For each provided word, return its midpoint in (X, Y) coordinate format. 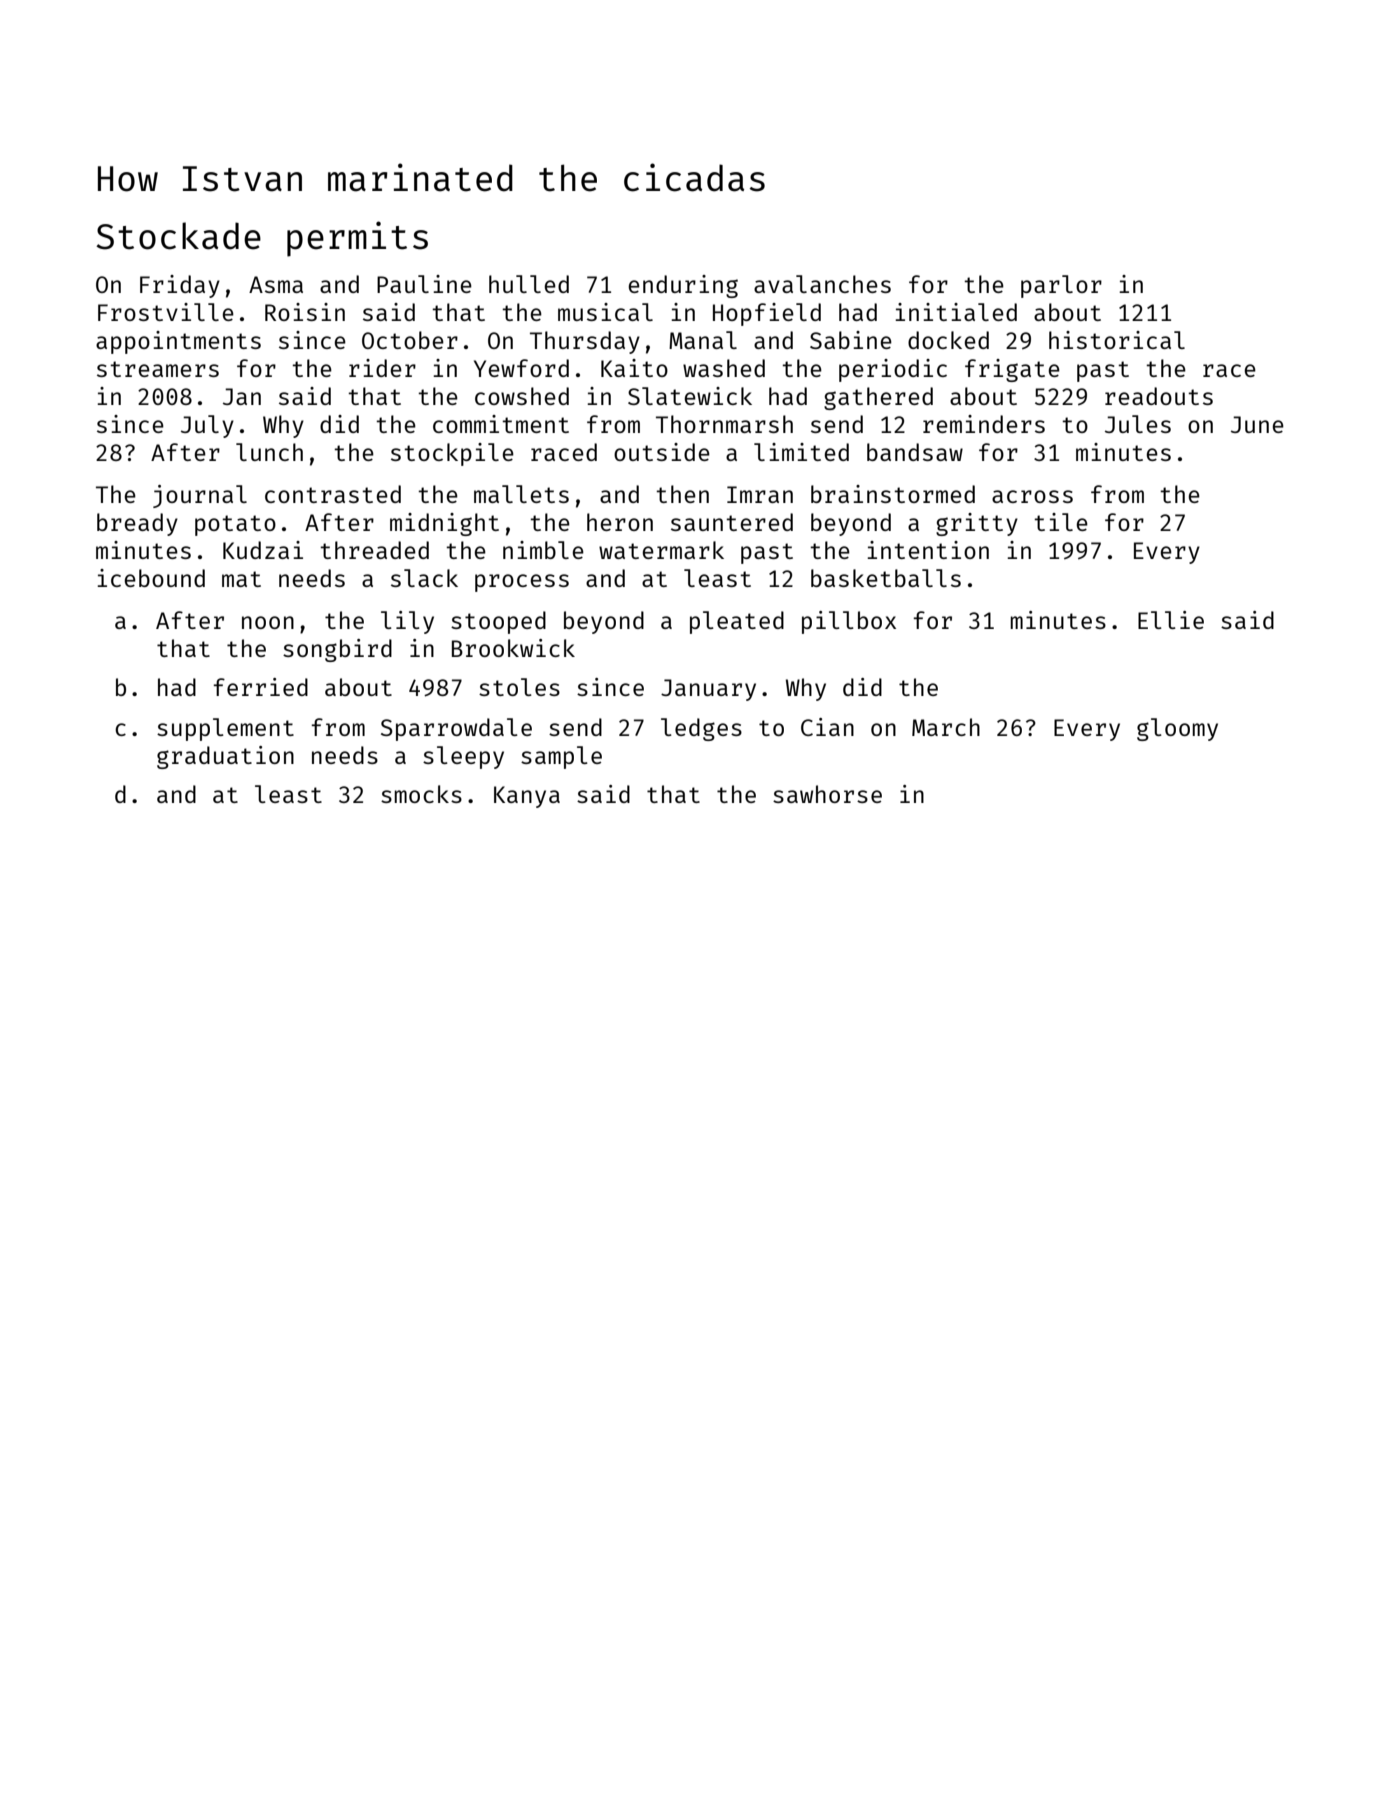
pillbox (849, 622)
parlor (1061, 286)
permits (357, 239)
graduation (225, 757)
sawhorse (827, 794)
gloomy (1177, 729)
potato (235, 525)
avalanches (822, 284)
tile (1061, 522)
